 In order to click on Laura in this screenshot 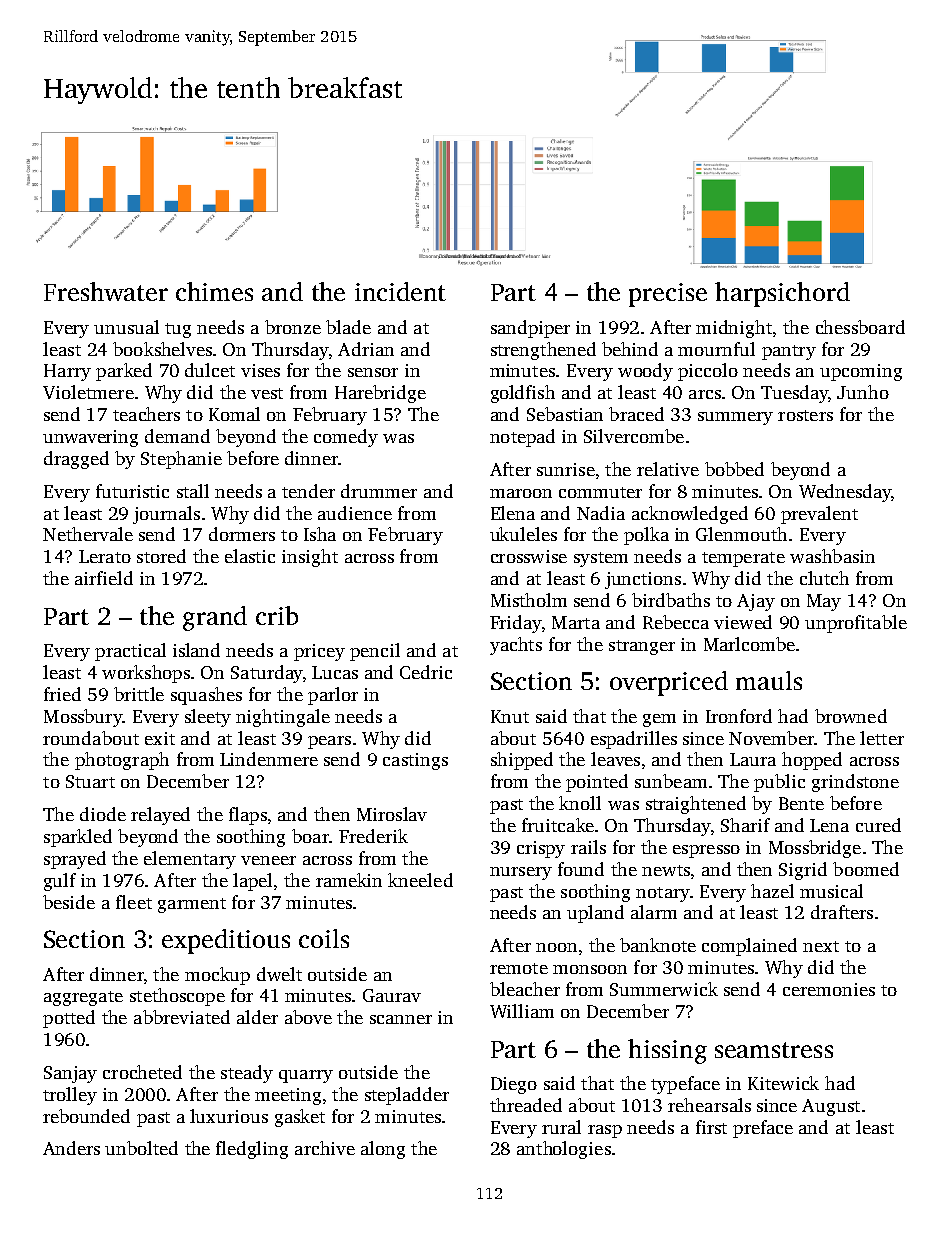, I will do `click(753, 759)`.
